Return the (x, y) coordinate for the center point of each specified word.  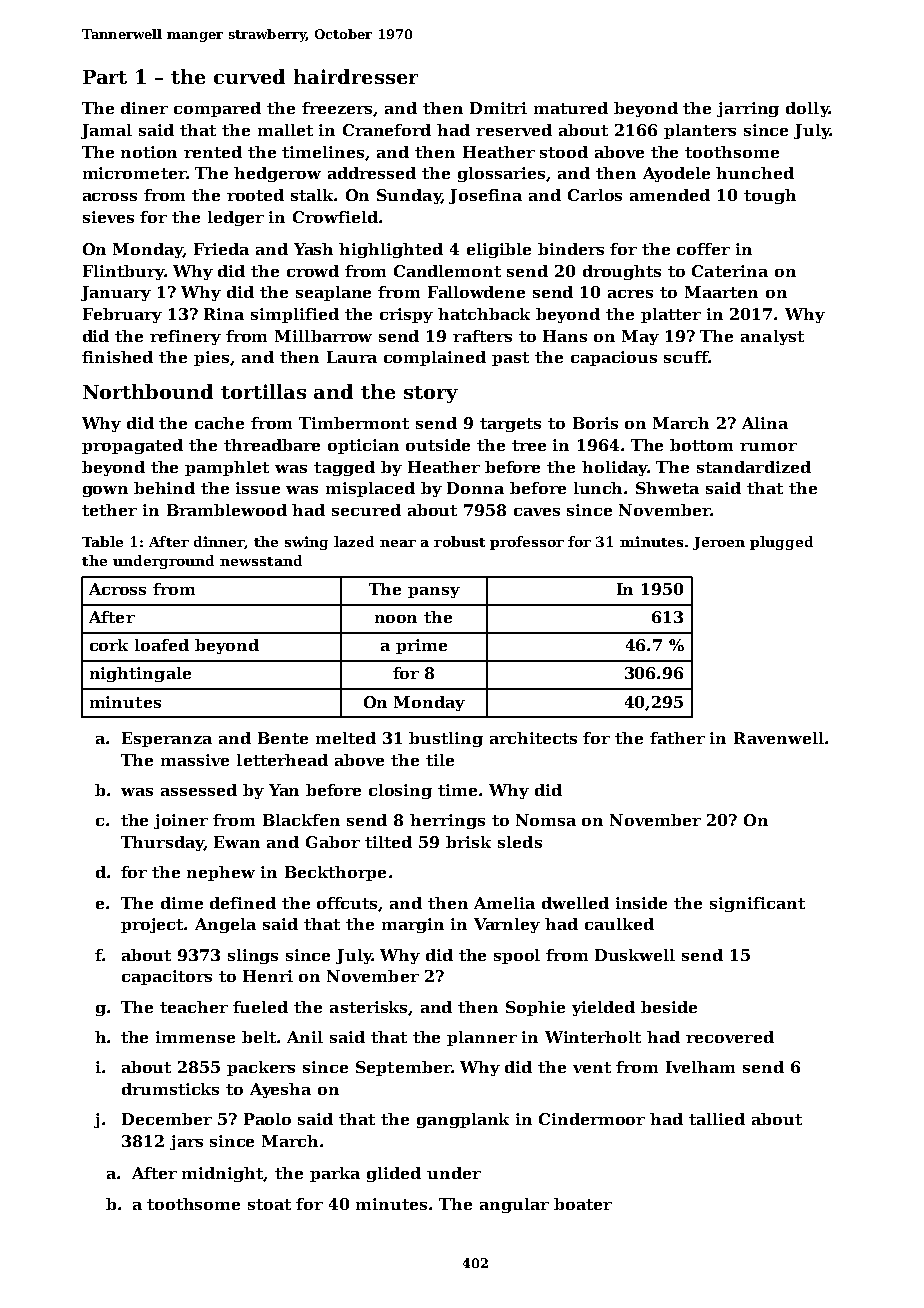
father (677, 738)
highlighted (391, 250)
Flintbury (124, 272)
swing (306, 543)
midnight (223, 1174)
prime (421, 646)
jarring (748, 109)
